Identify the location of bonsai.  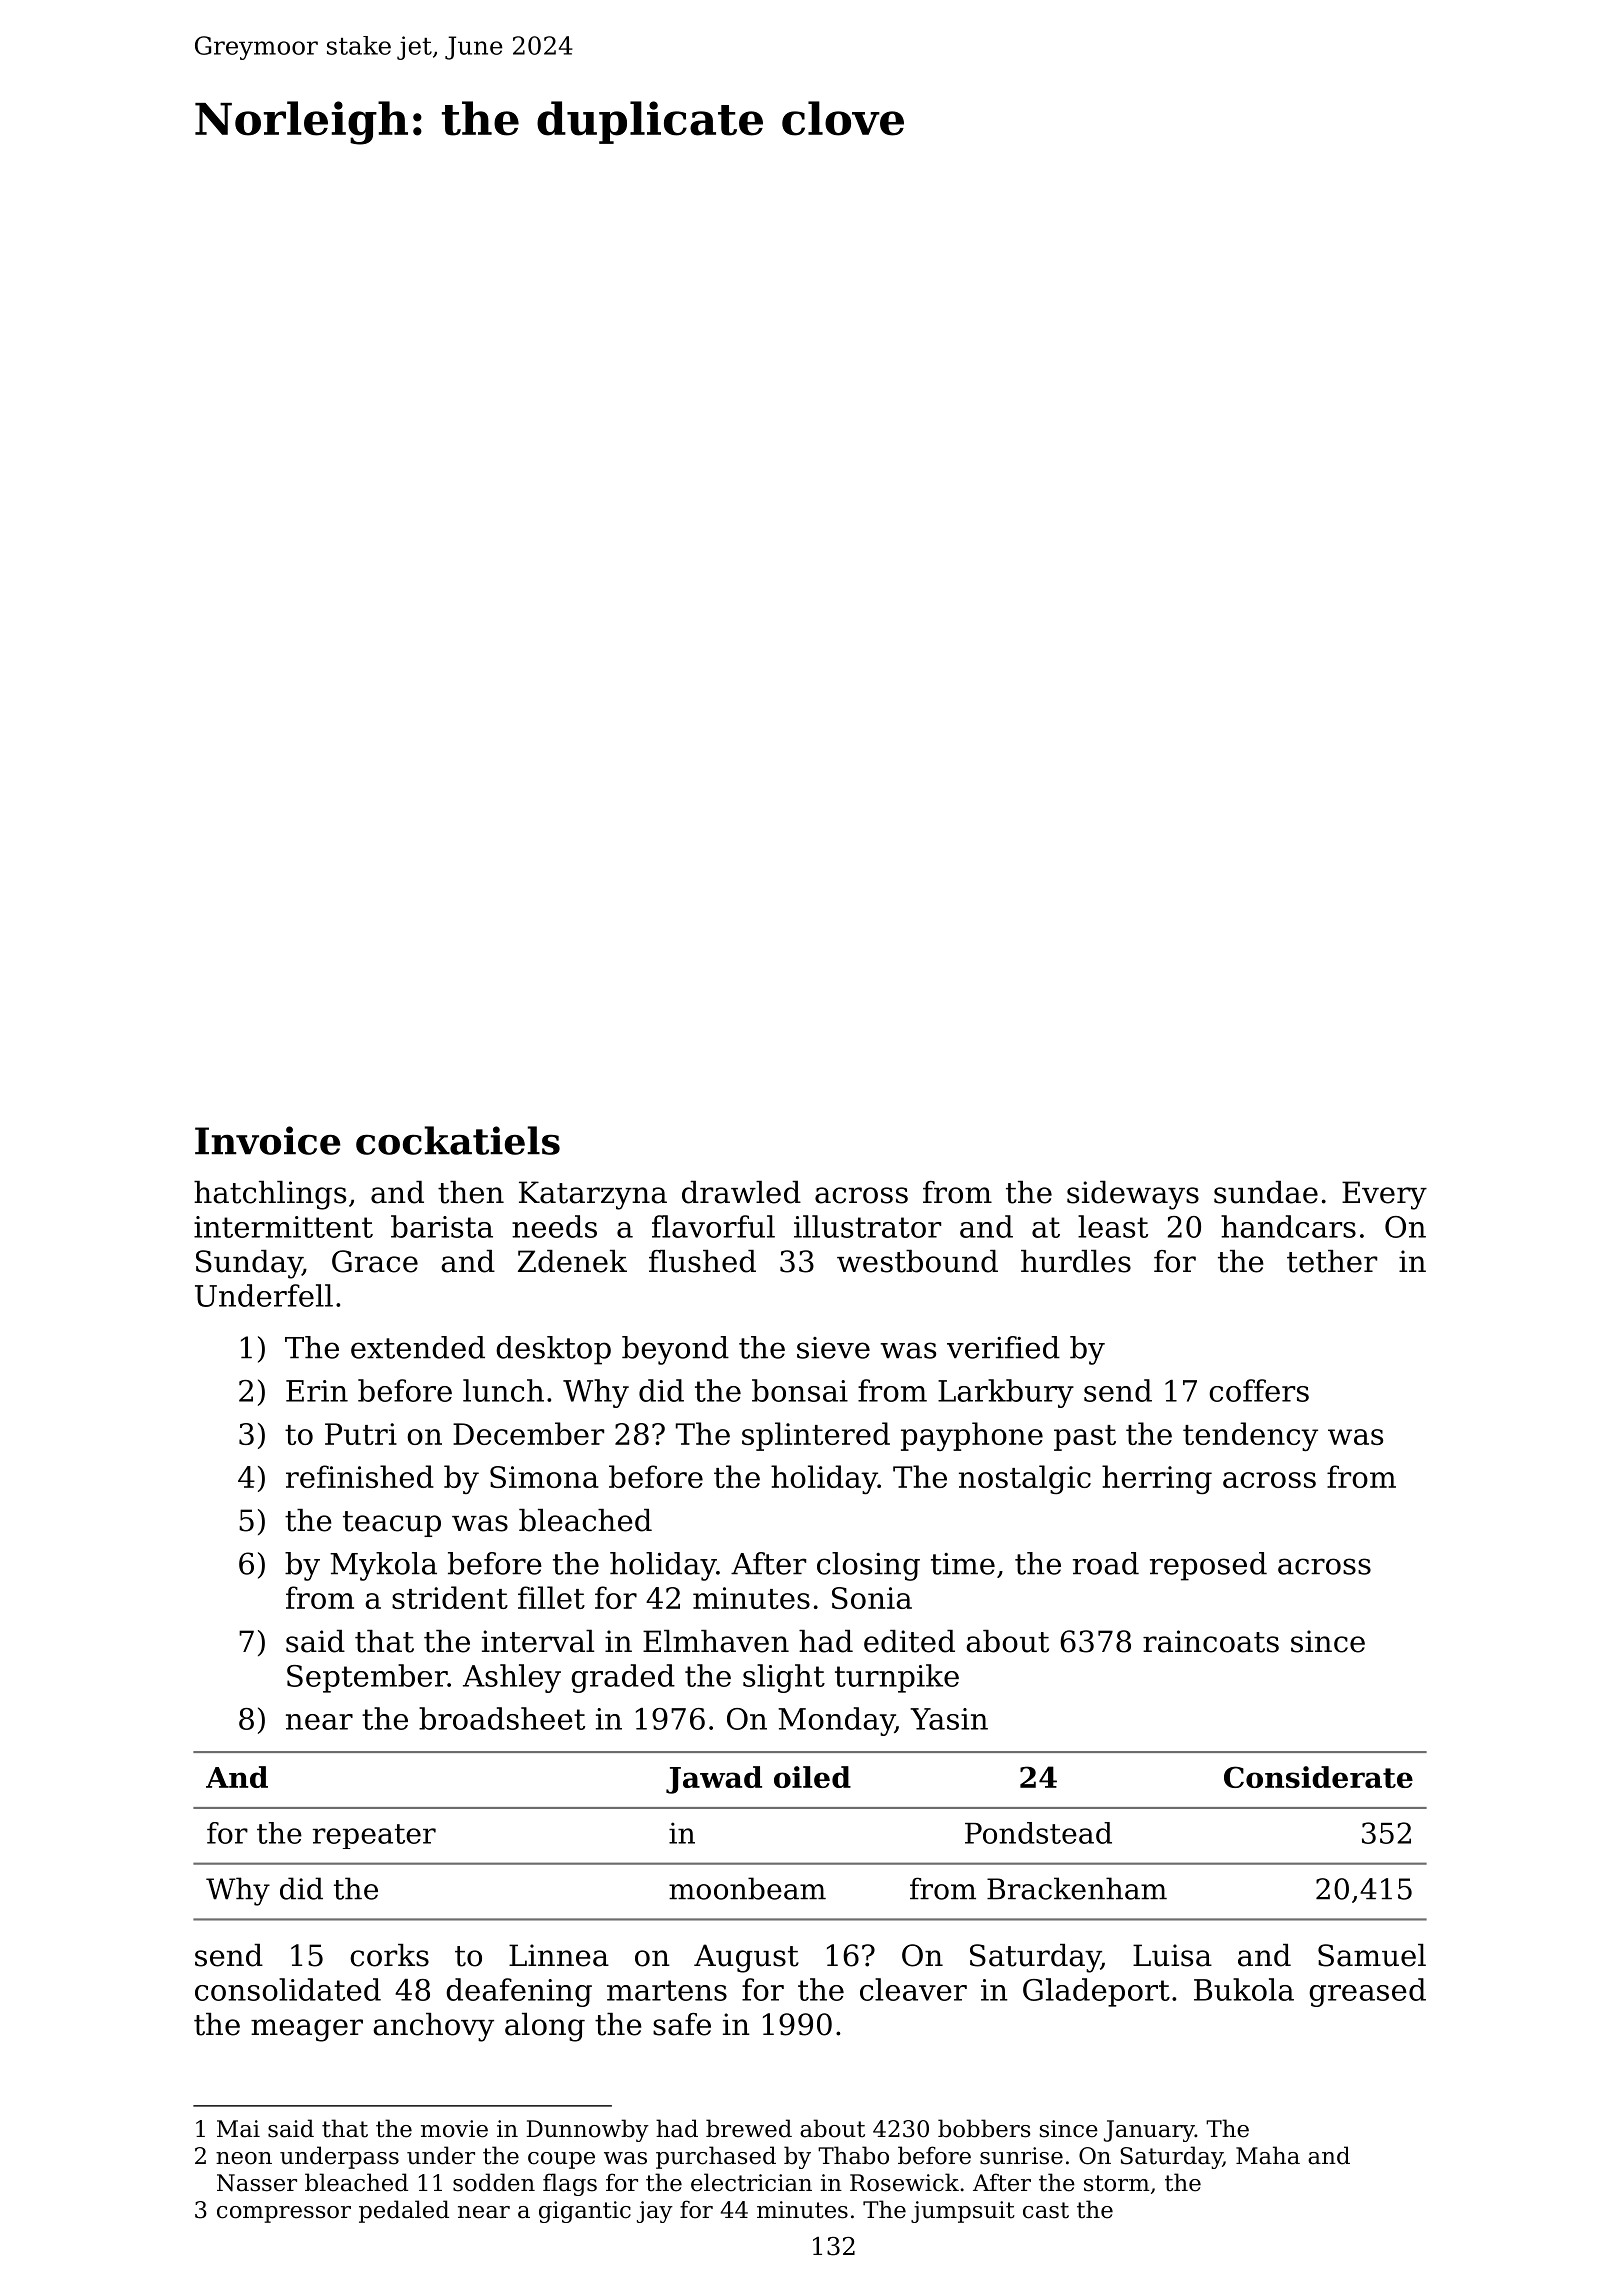
(800, 1390).
